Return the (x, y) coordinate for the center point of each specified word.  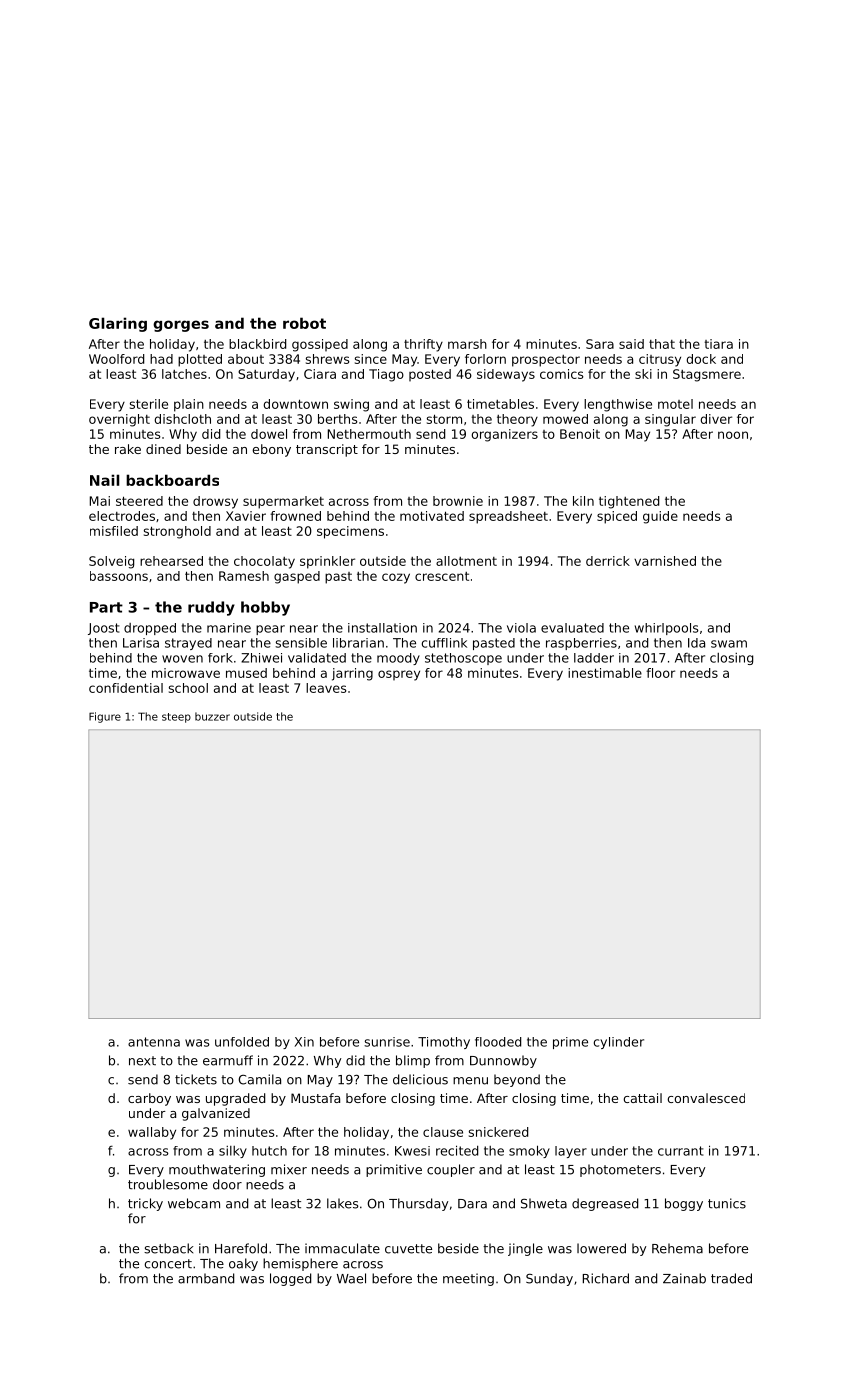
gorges (181, 326)
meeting (468, 1279)
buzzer (212, 716)
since (371, 359)
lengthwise (618, 405)
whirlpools (667, 629)
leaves (326, 688)
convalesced (706, 1098)
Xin (304, 1042)
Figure (105, 717)
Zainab (684, 1278)
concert (168, 1264)
